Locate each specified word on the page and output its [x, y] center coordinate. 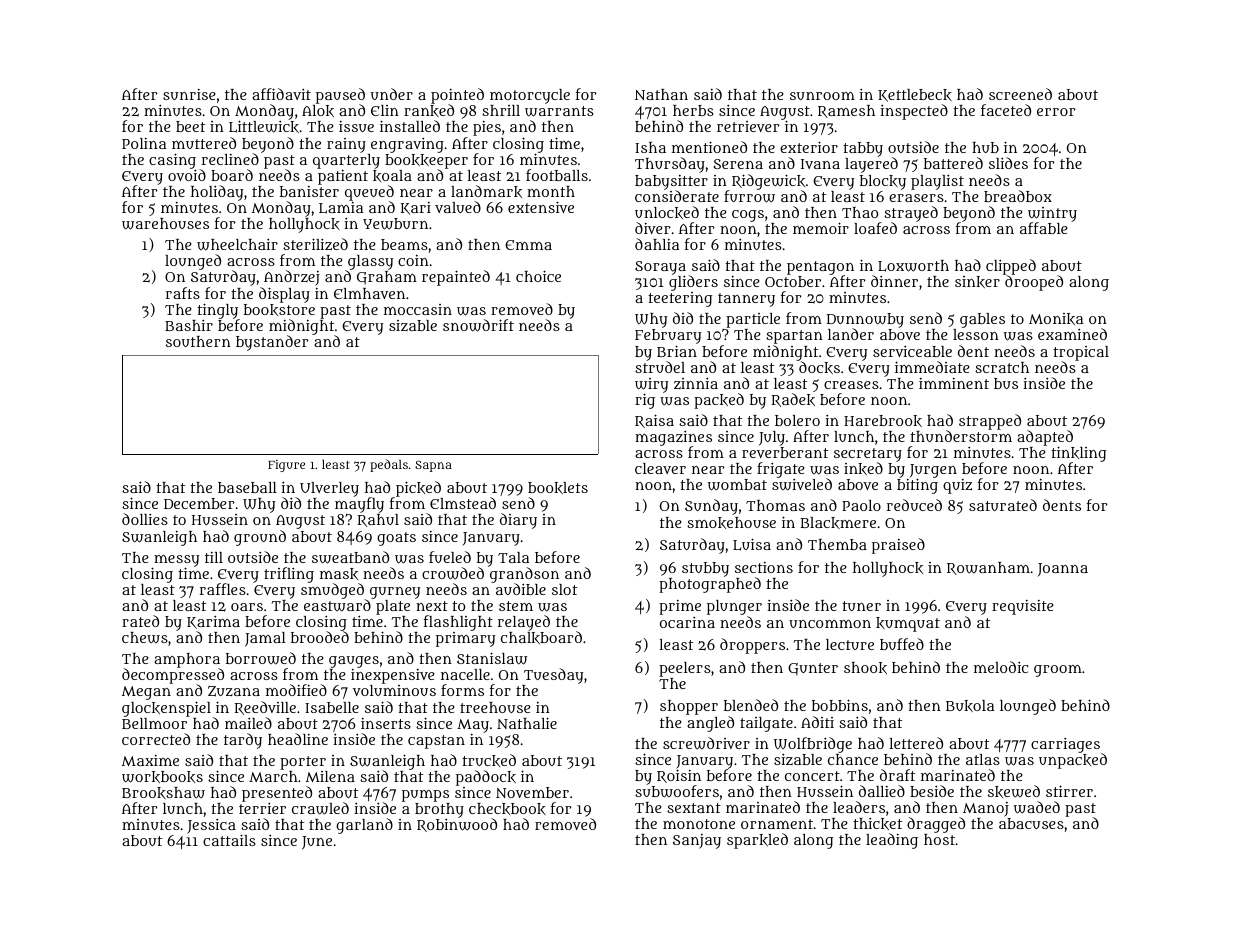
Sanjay [697, 841]
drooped [1034, 283]
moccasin [418, 309]
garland [364, 826]
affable [1044, 228]
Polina [144, 143]
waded [1037, 807]
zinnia [696, 383]
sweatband [350, 557]
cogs [748, 216]
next [432, 606]
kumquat [908, 624]
